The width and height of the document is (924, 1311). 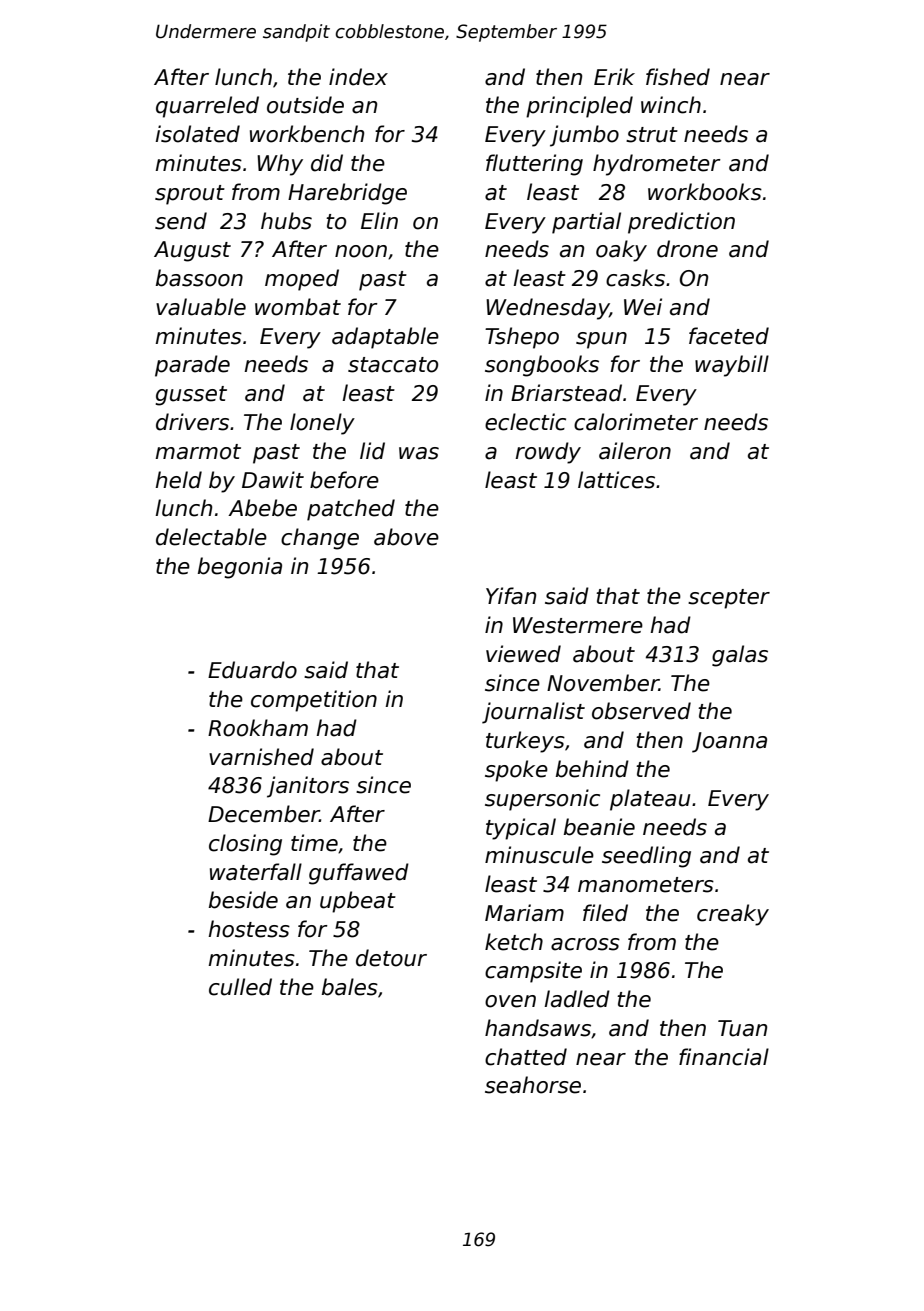 I want to click on principled, so click(x=579, y=107).
